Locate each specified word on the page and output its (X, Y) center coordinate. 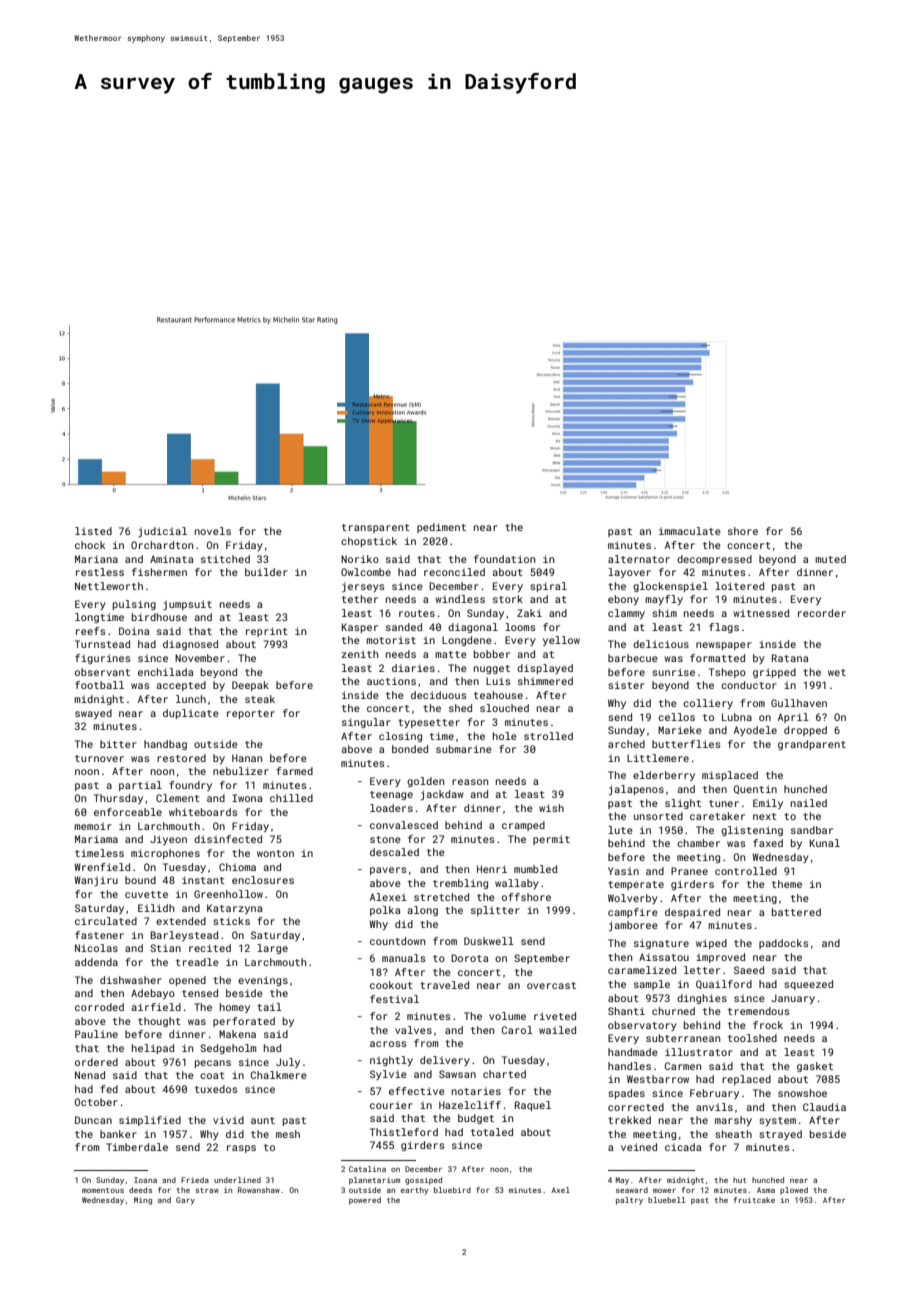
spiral (548, 587)
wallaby (517, 884)
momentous (103, 1190)
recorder (822, 613)
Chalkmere (279, 1075)
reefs (90, 631)
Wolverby (633, 899)
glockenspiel (670, 587)
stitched (225, 559)
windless (460, 599)
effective (417, 1091)
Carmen (683, 1066)
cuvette (146, 894)
